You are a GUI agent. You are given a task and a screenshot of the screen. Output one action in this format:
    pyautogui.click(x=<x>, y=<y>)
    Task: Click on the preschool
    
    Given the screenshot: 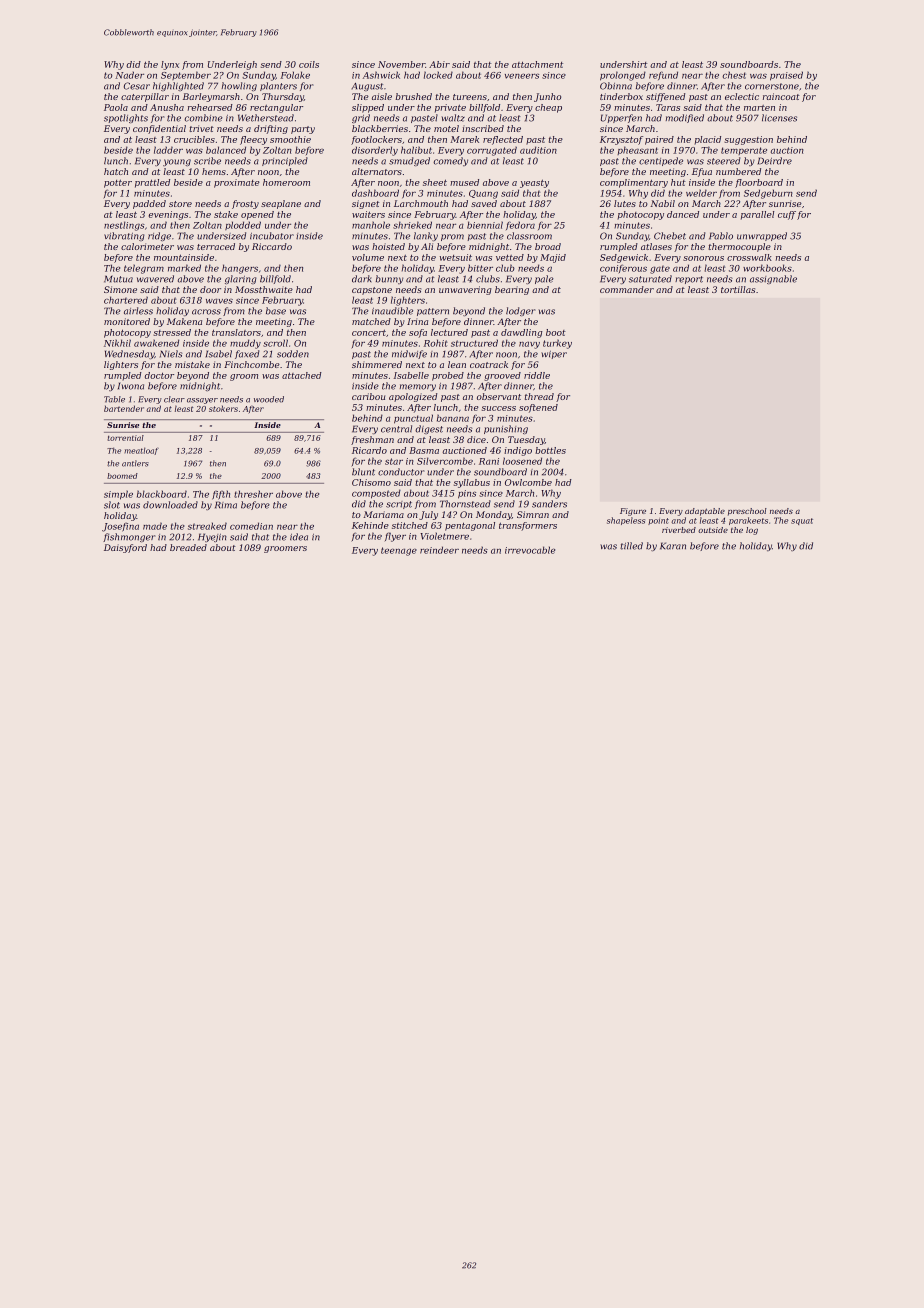 What is the action you would take?
    pyautogui.click(x=747, y=512)
